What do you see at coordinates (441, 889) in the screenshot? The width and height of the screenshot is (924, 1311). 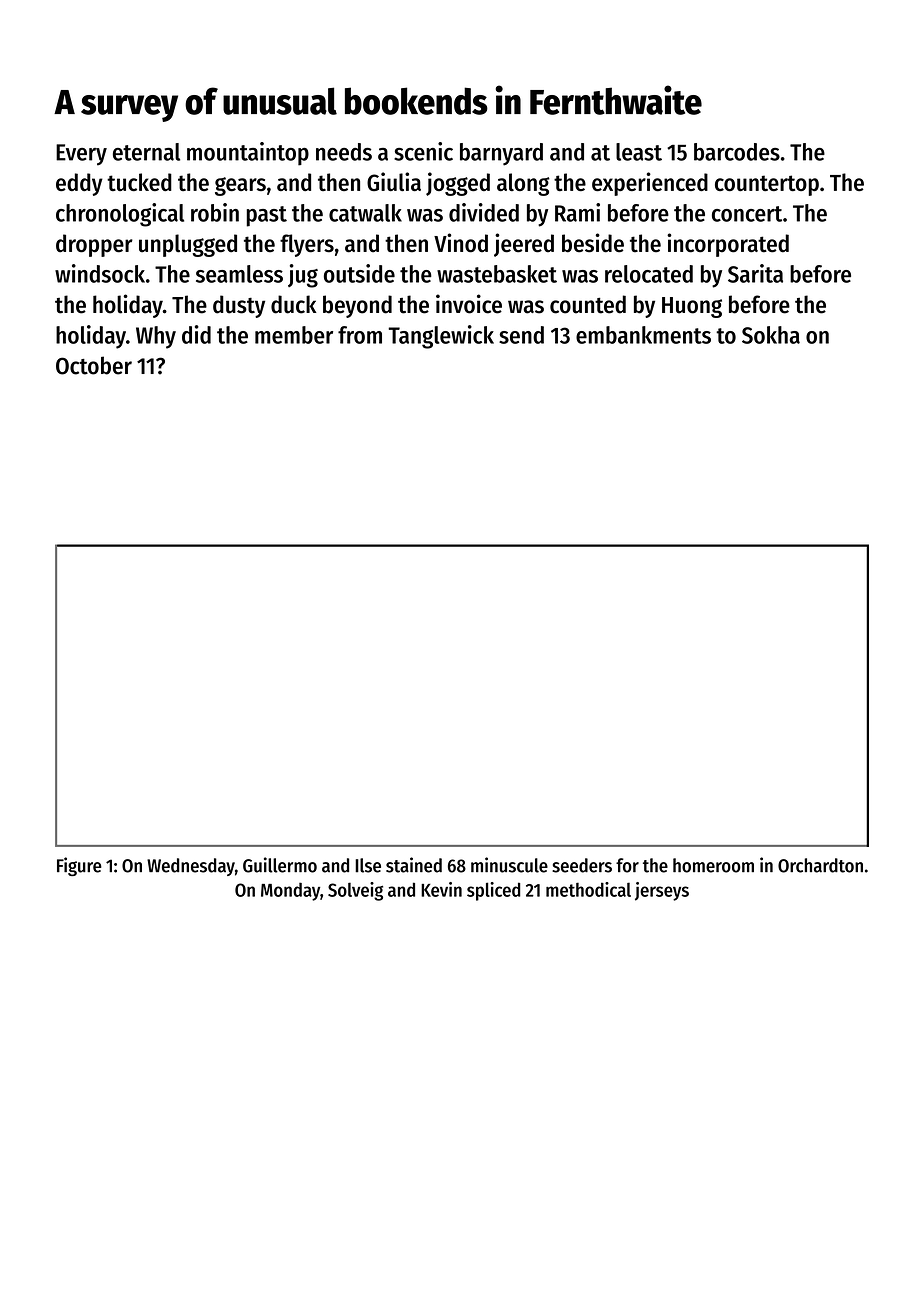 I see `Kevin` at bounding box center [441, 889].
